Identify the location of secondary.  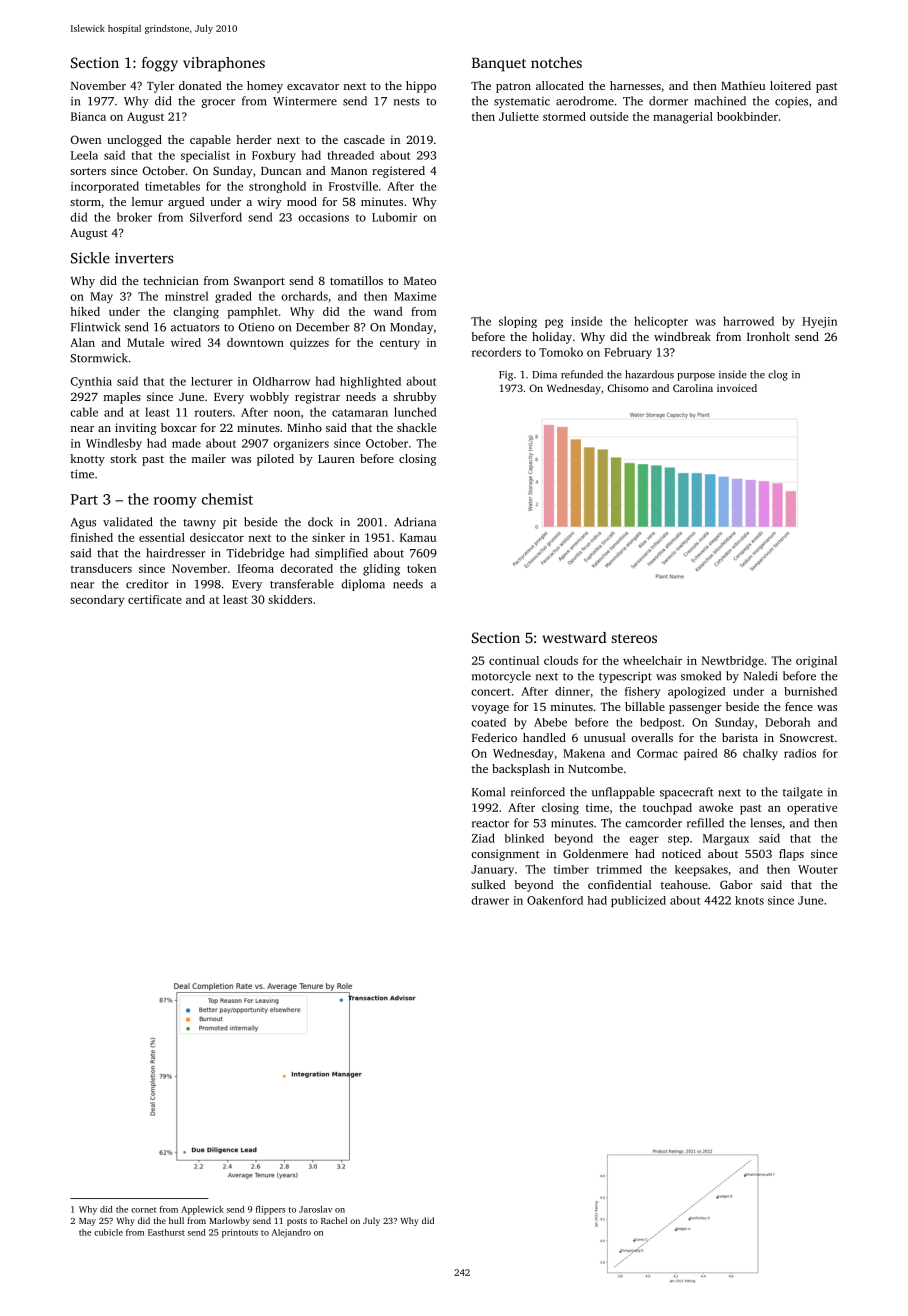
(97, 601).
